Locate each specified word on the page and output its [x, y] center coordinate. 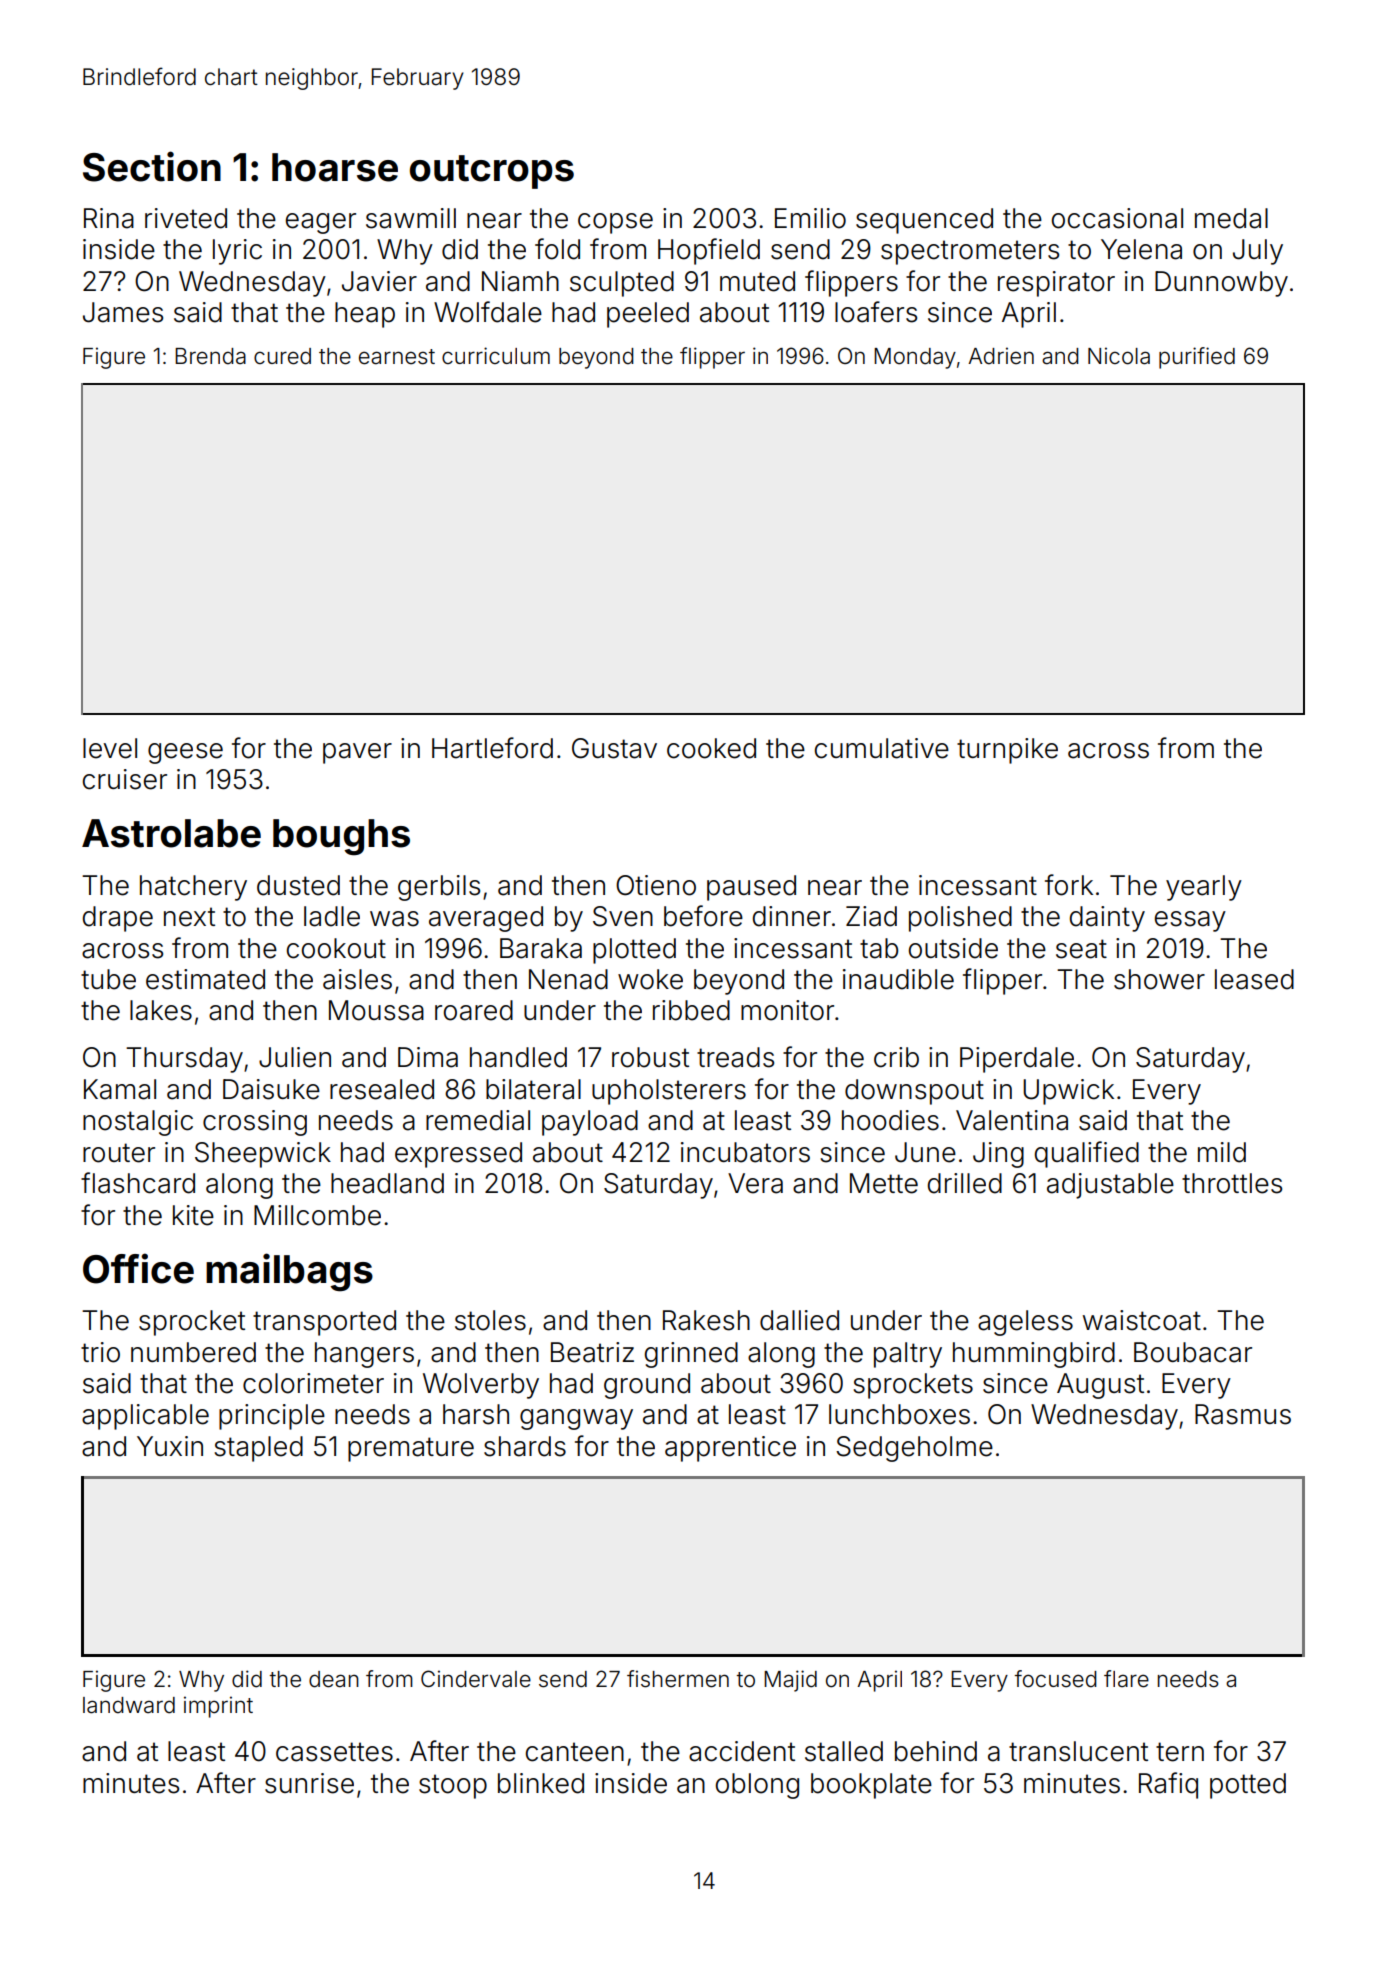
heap [365, 315]
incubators [745, 1152]
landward [129, 1705]
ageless [1025, 1323]
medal [1231, 218]
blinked [541, 1783]
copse [615, 223]
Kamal [120, 1089]
